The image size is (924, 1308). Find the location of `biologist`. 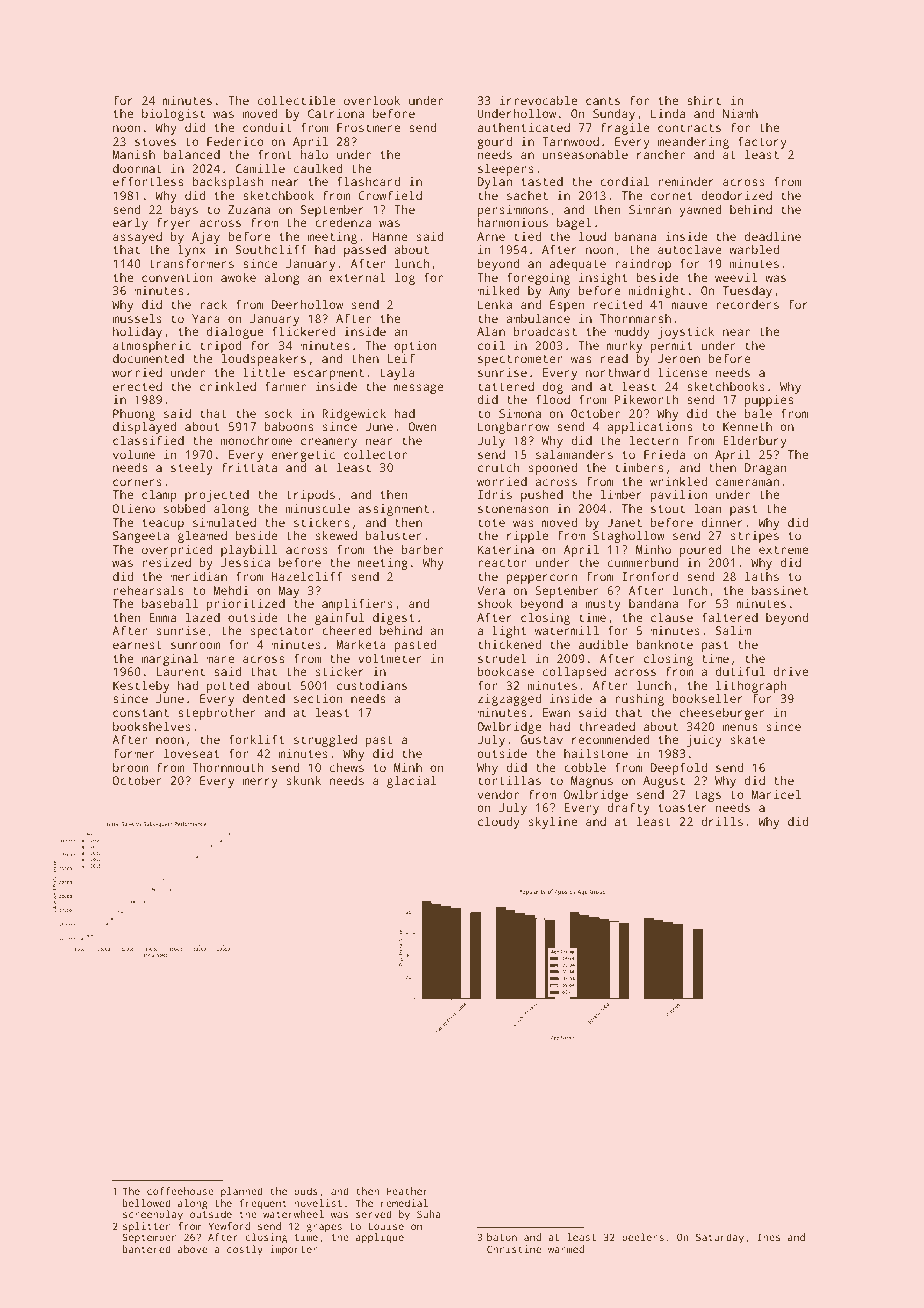

biologist is located at coordinates (173, 115).
